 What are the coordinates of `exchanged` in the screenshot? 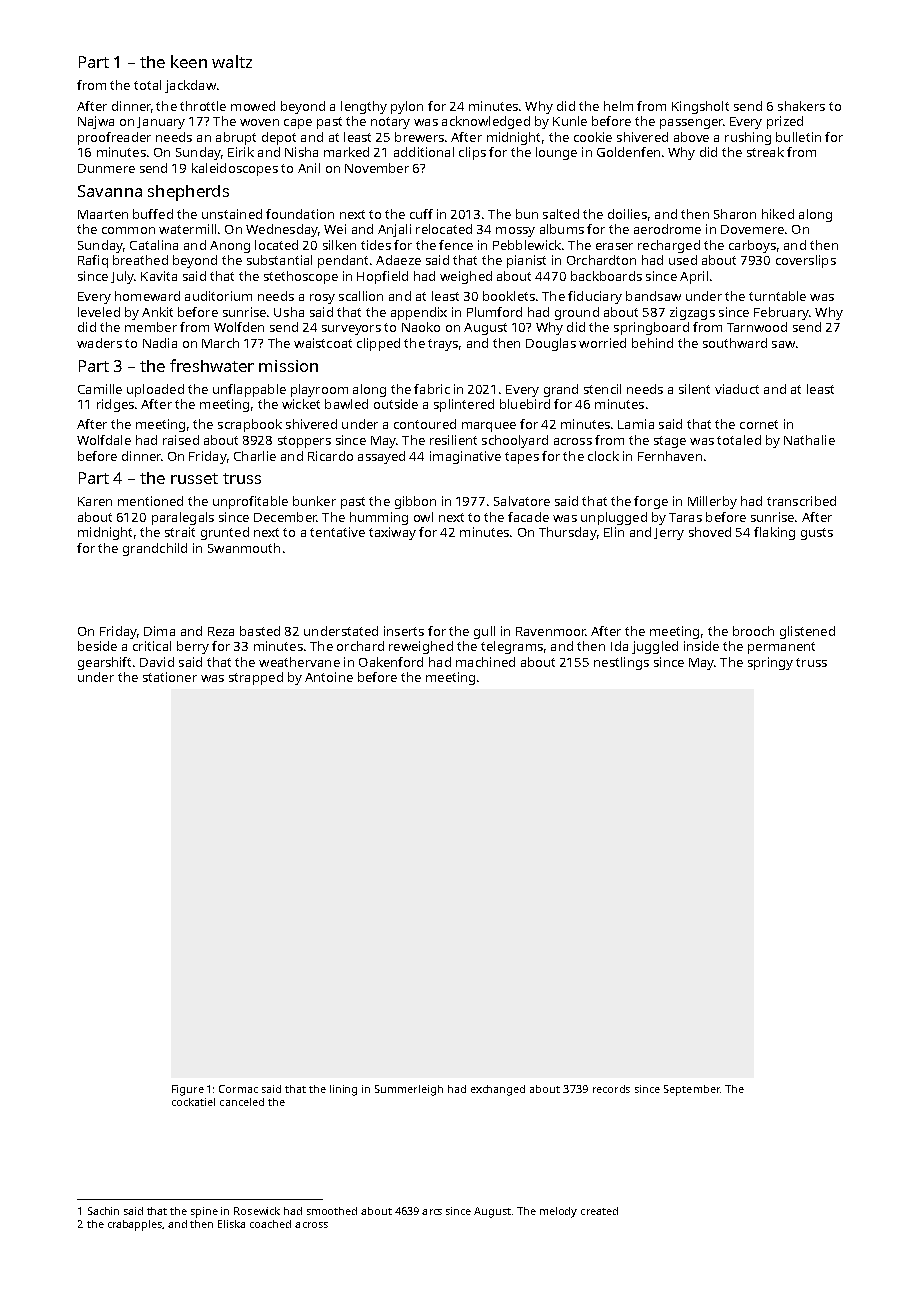 It's located at (498, 1090).
